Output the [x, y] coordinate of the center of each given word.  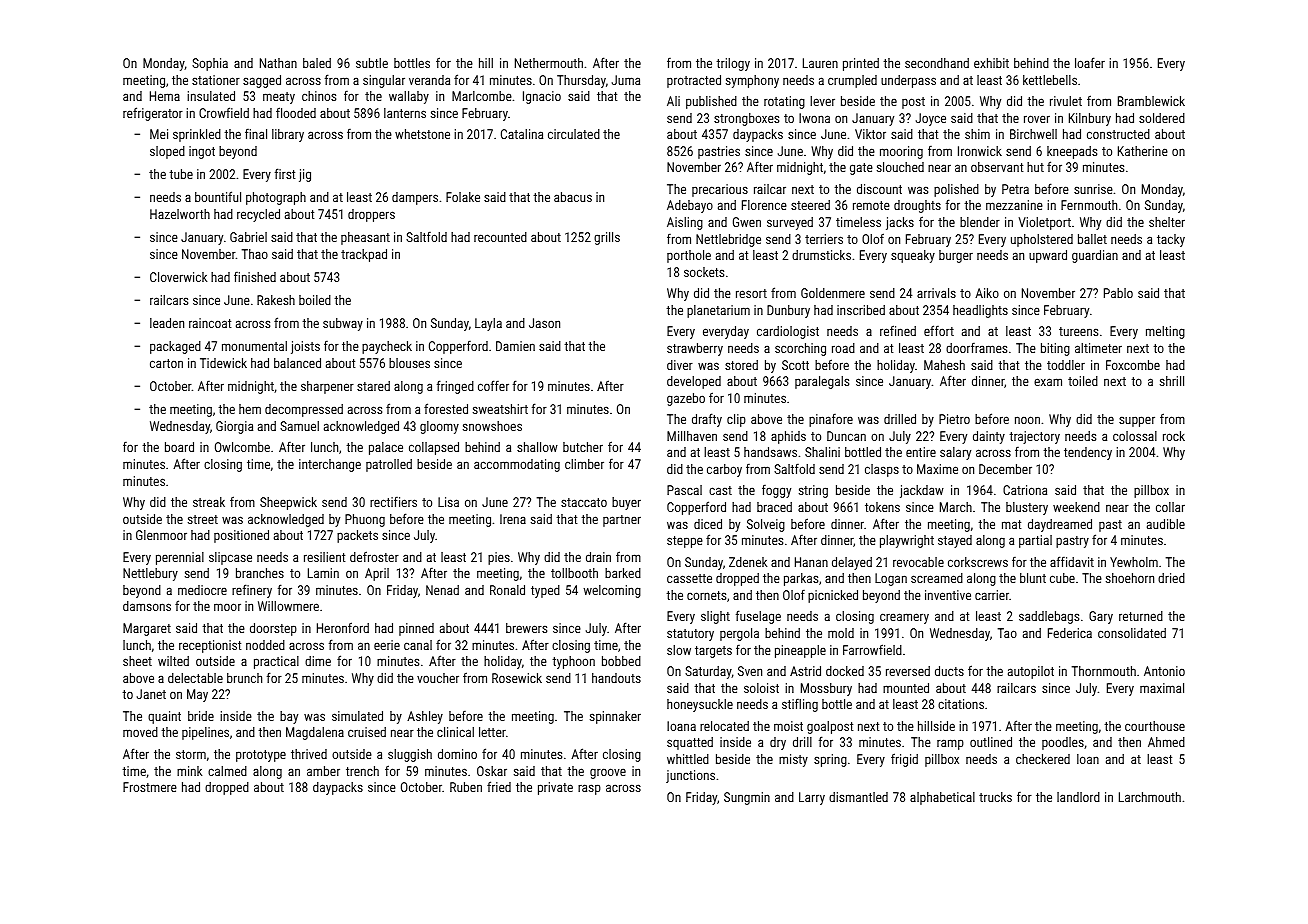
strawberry [695, 349]
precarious [720, 190]
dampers [415, 198]
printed [861, 64]
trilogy [733, 64]
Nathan [278, 63]
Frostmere [150, 787]
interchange [330, 465]
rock [1174, 436]
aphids [788, 437]
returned [1141, 616]
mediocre [202, 590]
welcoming [612, 591]
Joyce [931, 119]
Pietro [954, 419]
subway [343, 324]
